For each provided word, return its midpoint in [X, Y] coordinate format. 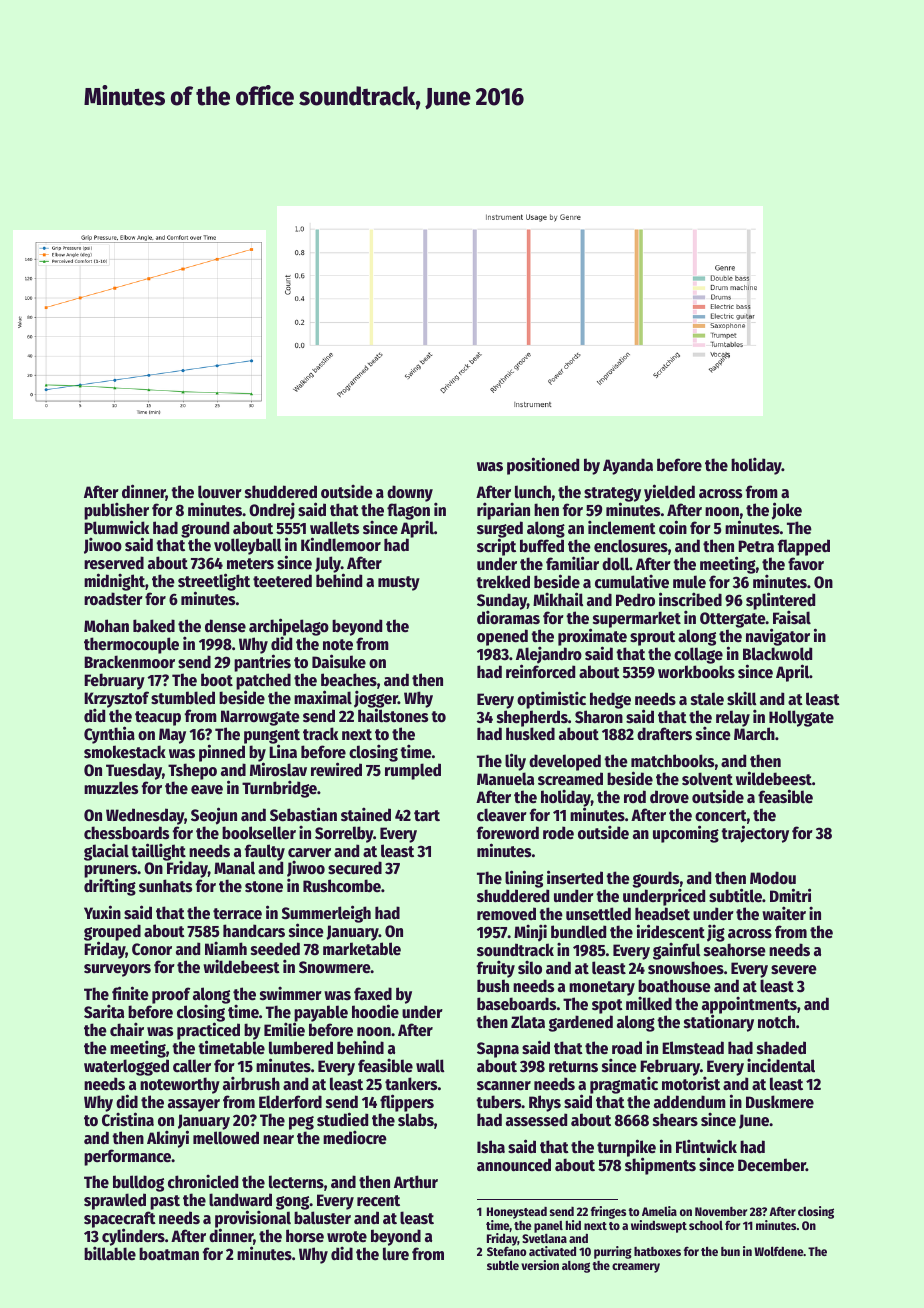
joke [787, 511]
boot [217, 680]
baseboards [516, 1004]
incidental [781, 1065]
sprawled [116, 1202]
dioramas [508, 618]
